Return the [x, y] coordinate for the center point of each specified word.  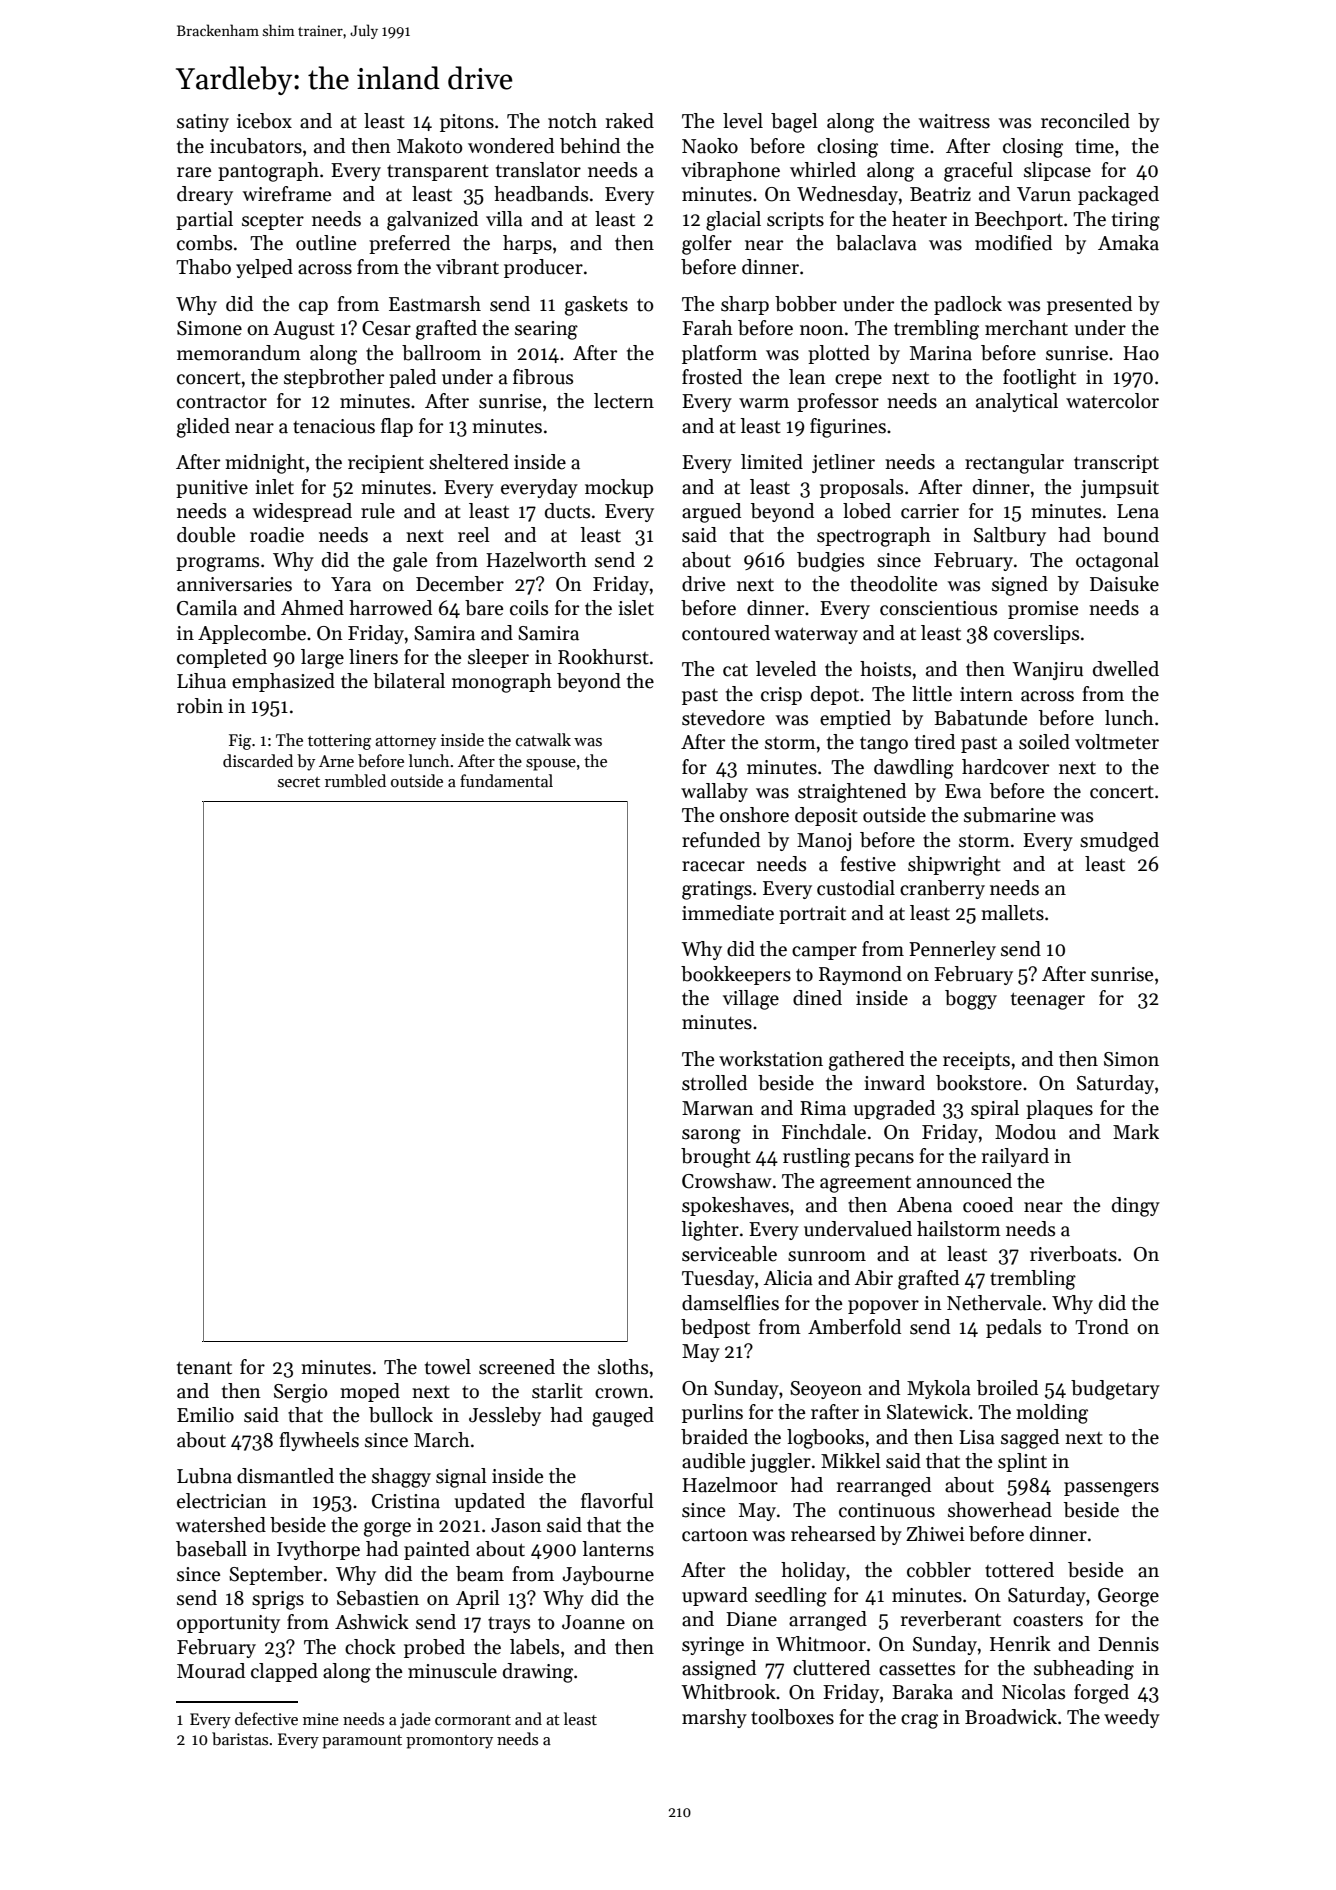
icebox [264, 121]
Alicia [788, 1278]
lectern [624, 401]
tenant [204, 1368]
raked [630, 121]
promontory [449, 1742]
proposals [861, 488]
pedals [1013, 1328]
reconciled [1085, 121]
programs [217, 564]
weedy [1132, 1718]
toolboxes [792, 1717]
